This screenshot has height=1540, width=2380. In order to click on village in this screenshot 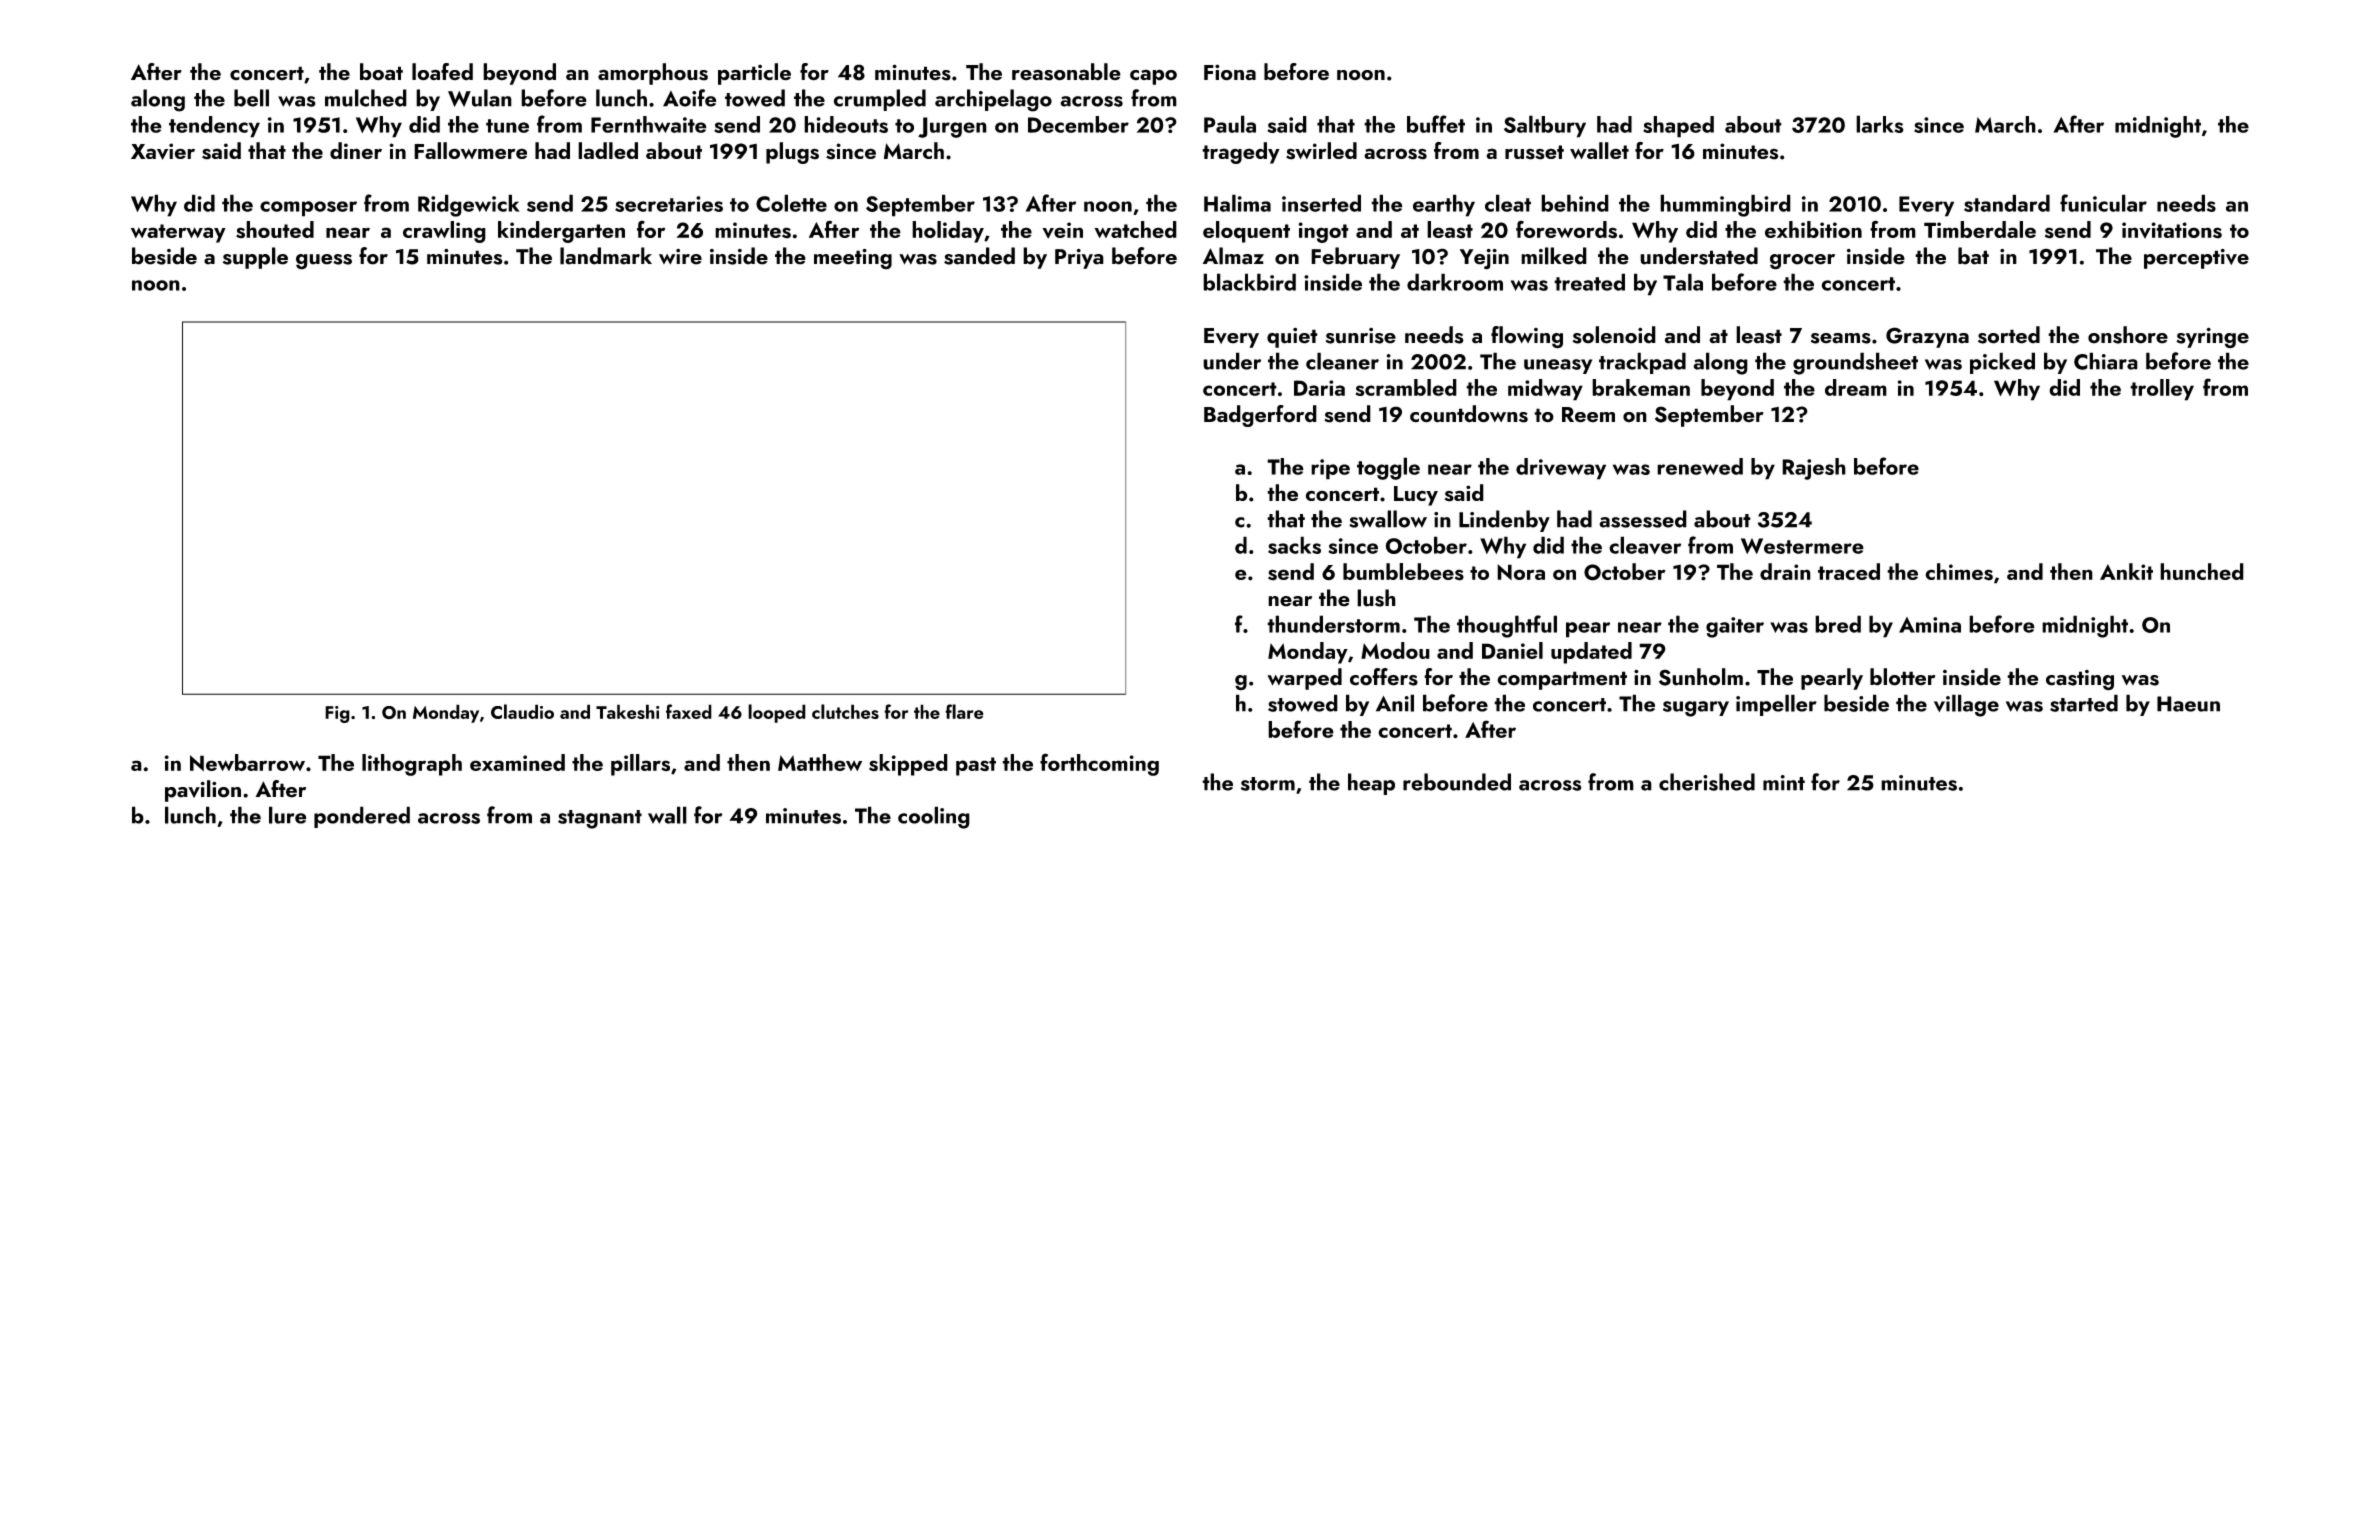, I will do `click(1966, 705)`.
